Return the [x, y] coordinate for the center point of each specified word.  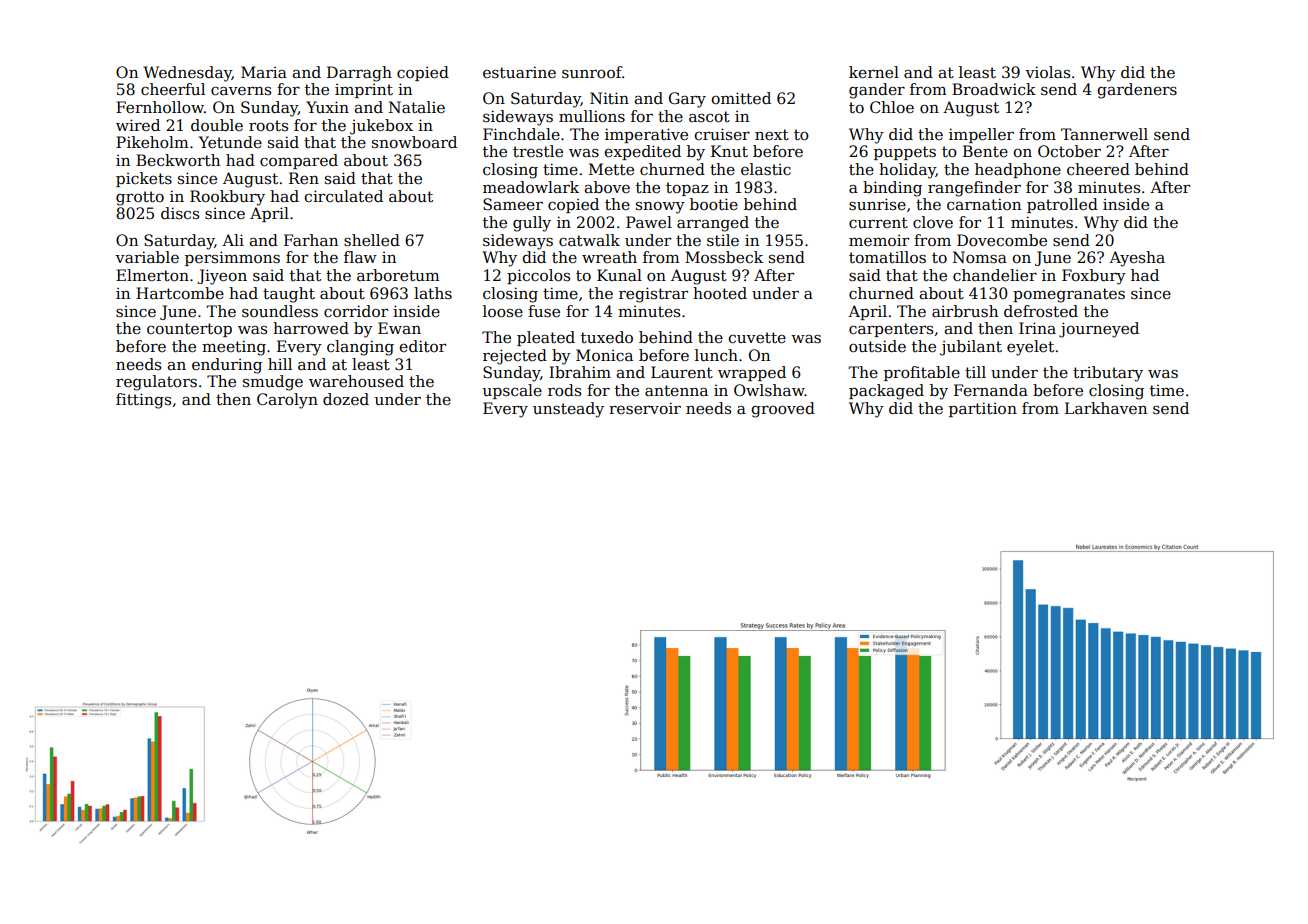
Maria [264, 72]
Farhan [311, 240]
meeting [234, 348]
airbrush [965, 311]
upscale [512, 391]
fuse [544, 311]
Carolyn [287, 401]
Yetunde [230, 142]
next [772, 135]
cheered [1098, 169]
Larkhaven [1106, 408]
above [607, 187]
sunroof [592, 72]
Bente [985, 151]
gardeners [1137, 91]
